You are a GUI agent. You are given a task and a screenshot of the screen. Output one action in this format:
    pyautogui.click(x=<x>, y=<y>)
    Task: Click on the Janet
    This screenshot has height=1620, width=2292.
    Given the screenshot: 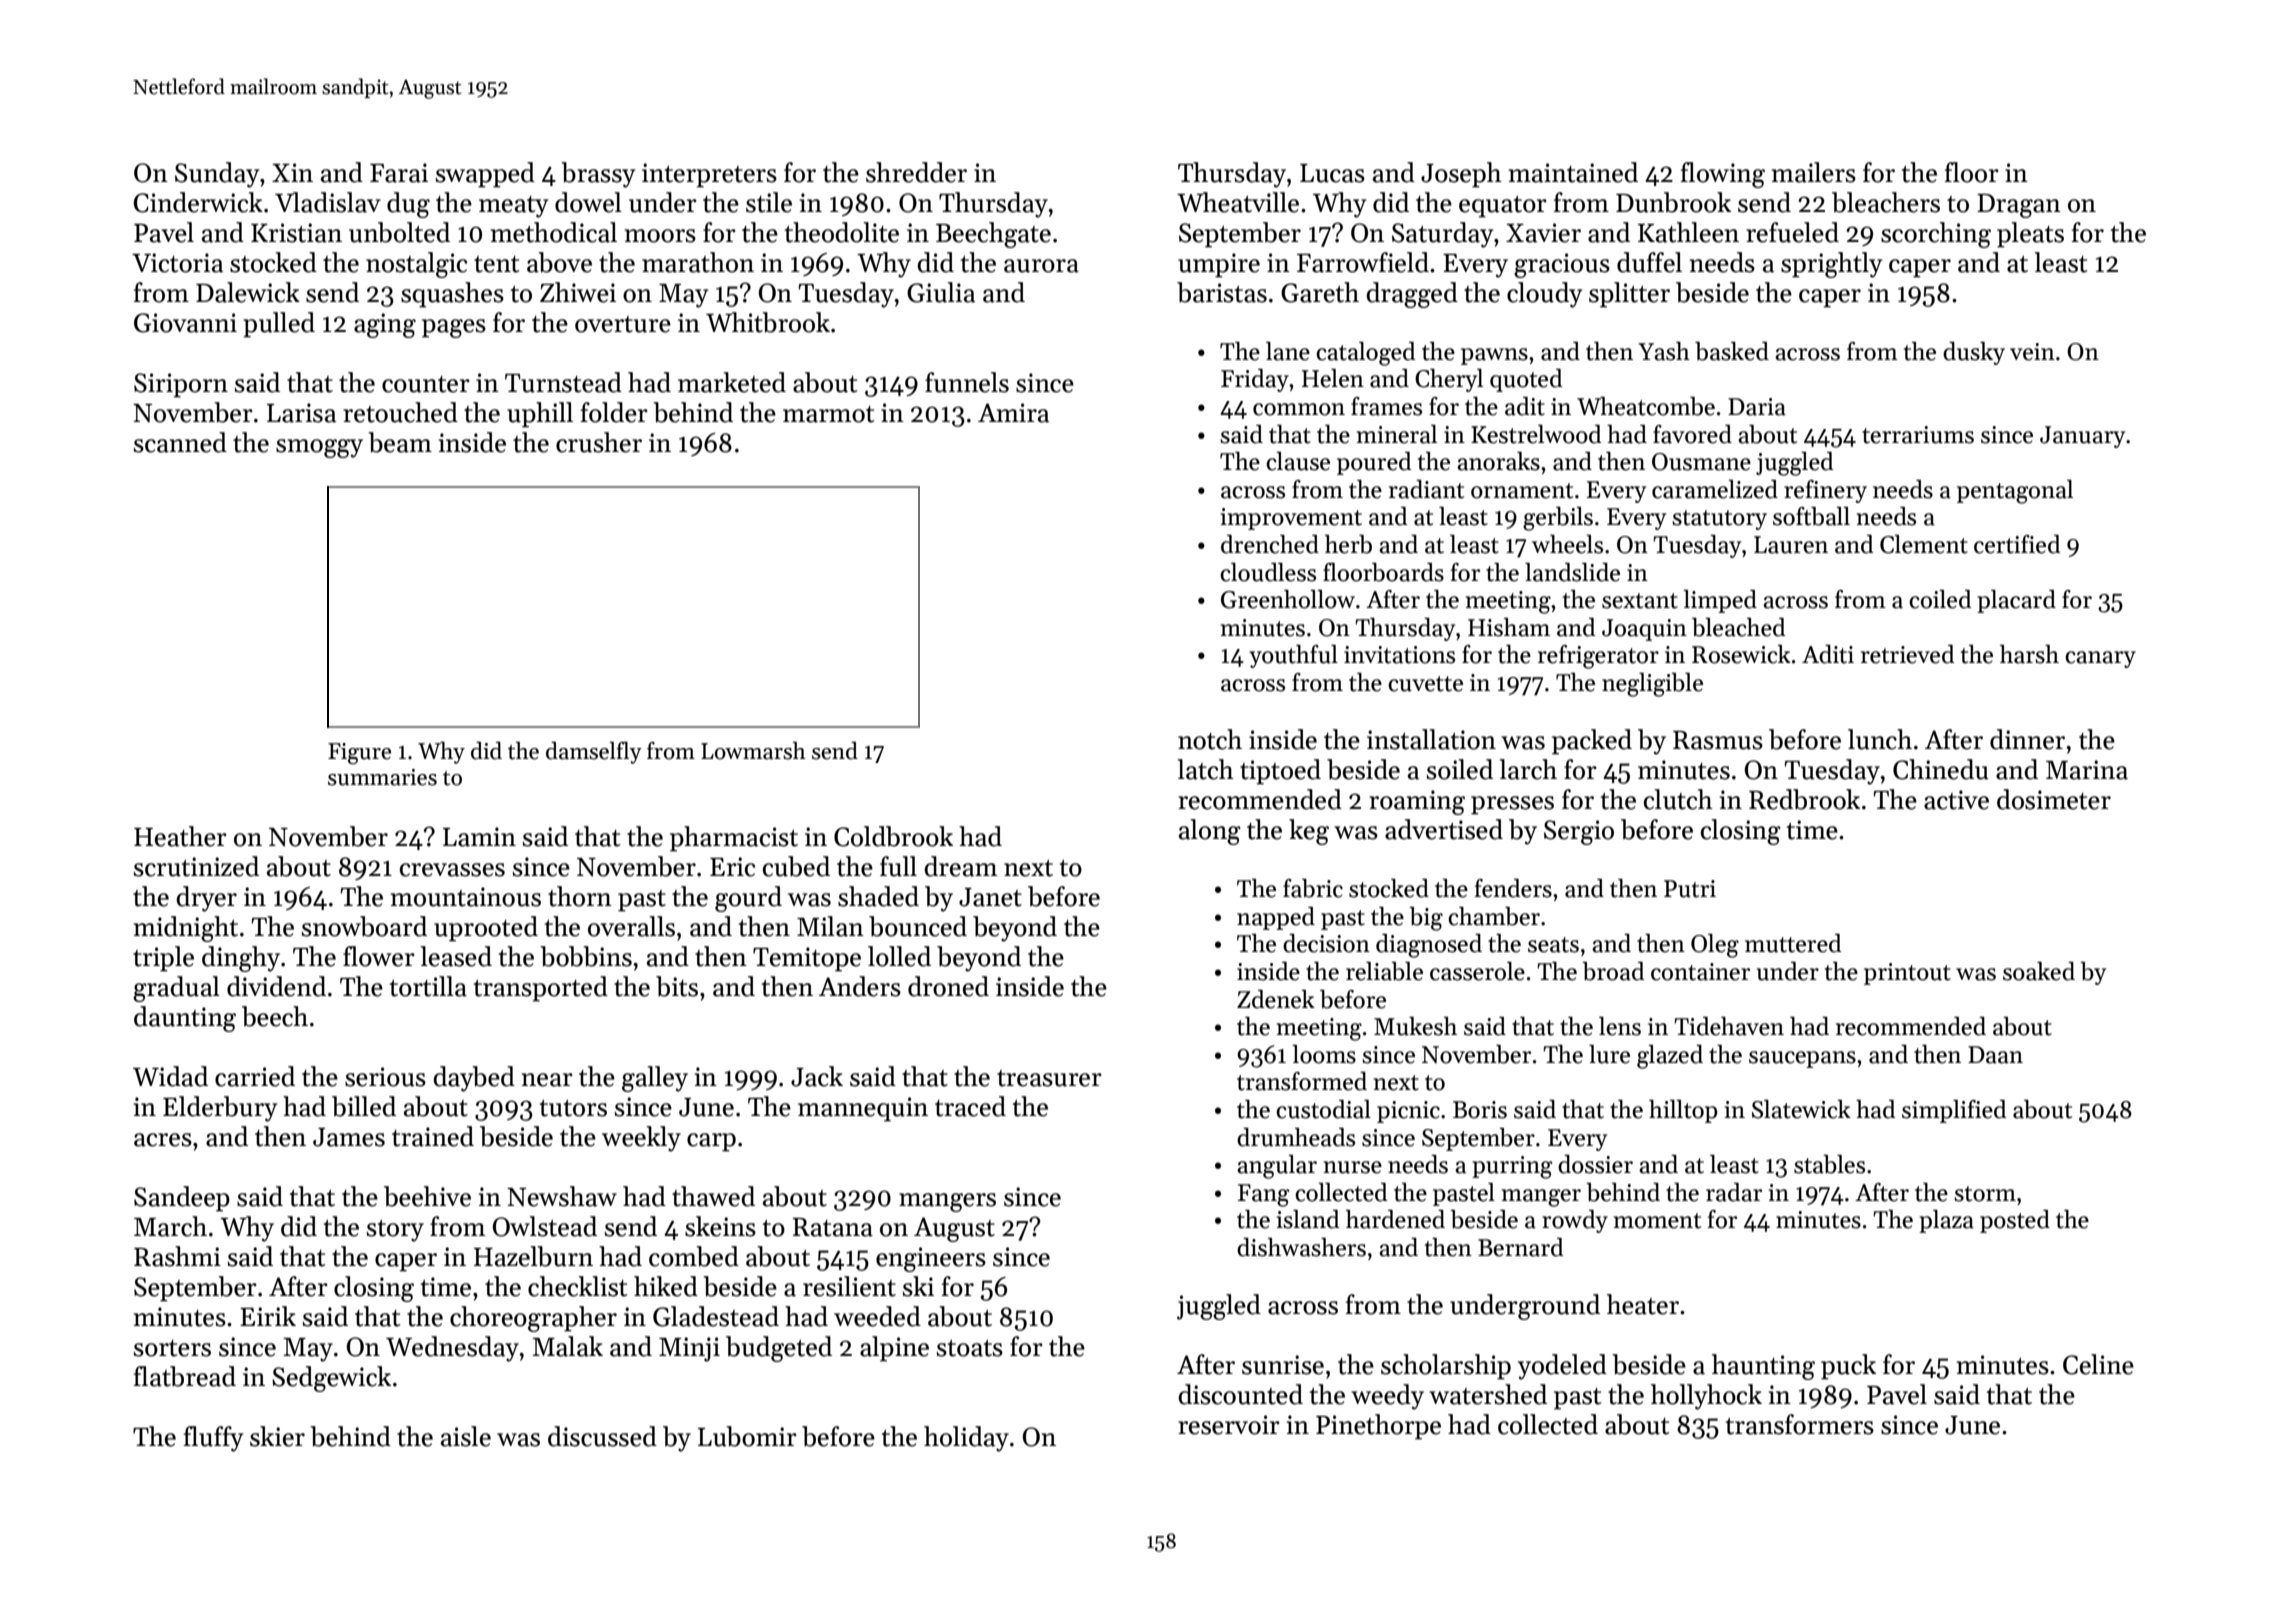 What is the action you would take?
    pyautogui.click(x=990, y=897)
